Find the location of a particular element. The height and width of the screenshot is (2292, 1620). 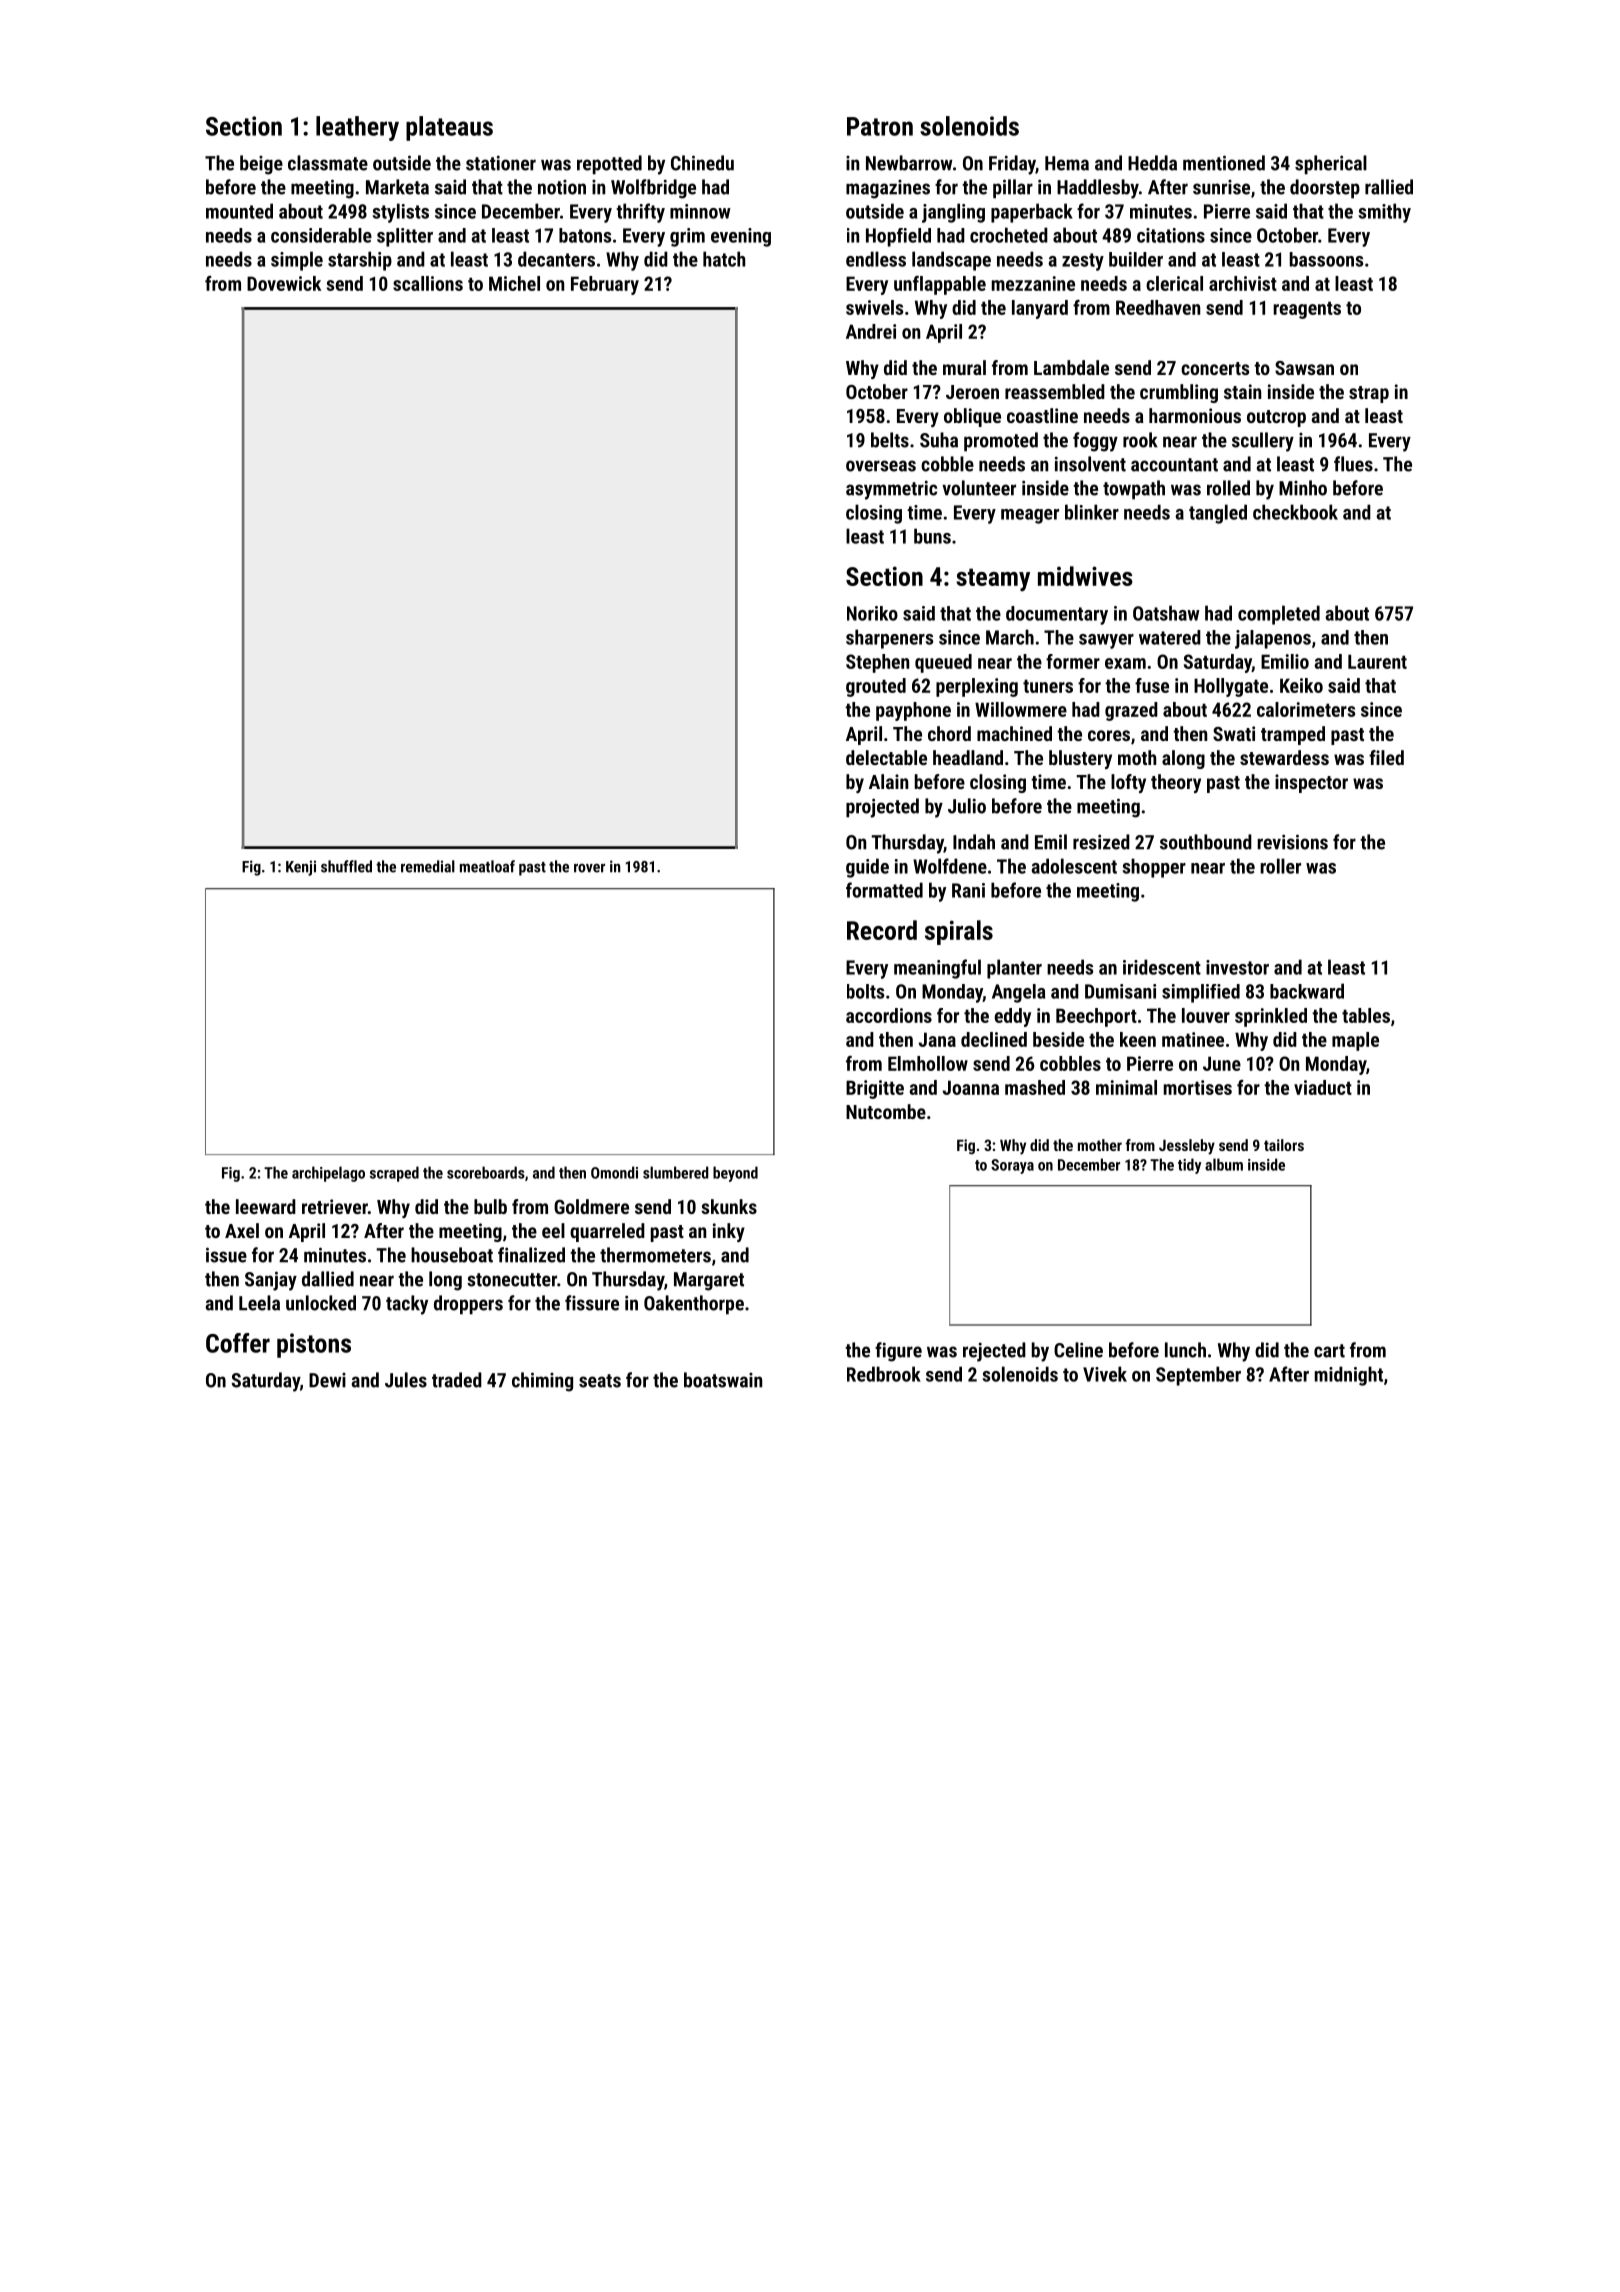

unflappable is located at coordinates (940, 285).
